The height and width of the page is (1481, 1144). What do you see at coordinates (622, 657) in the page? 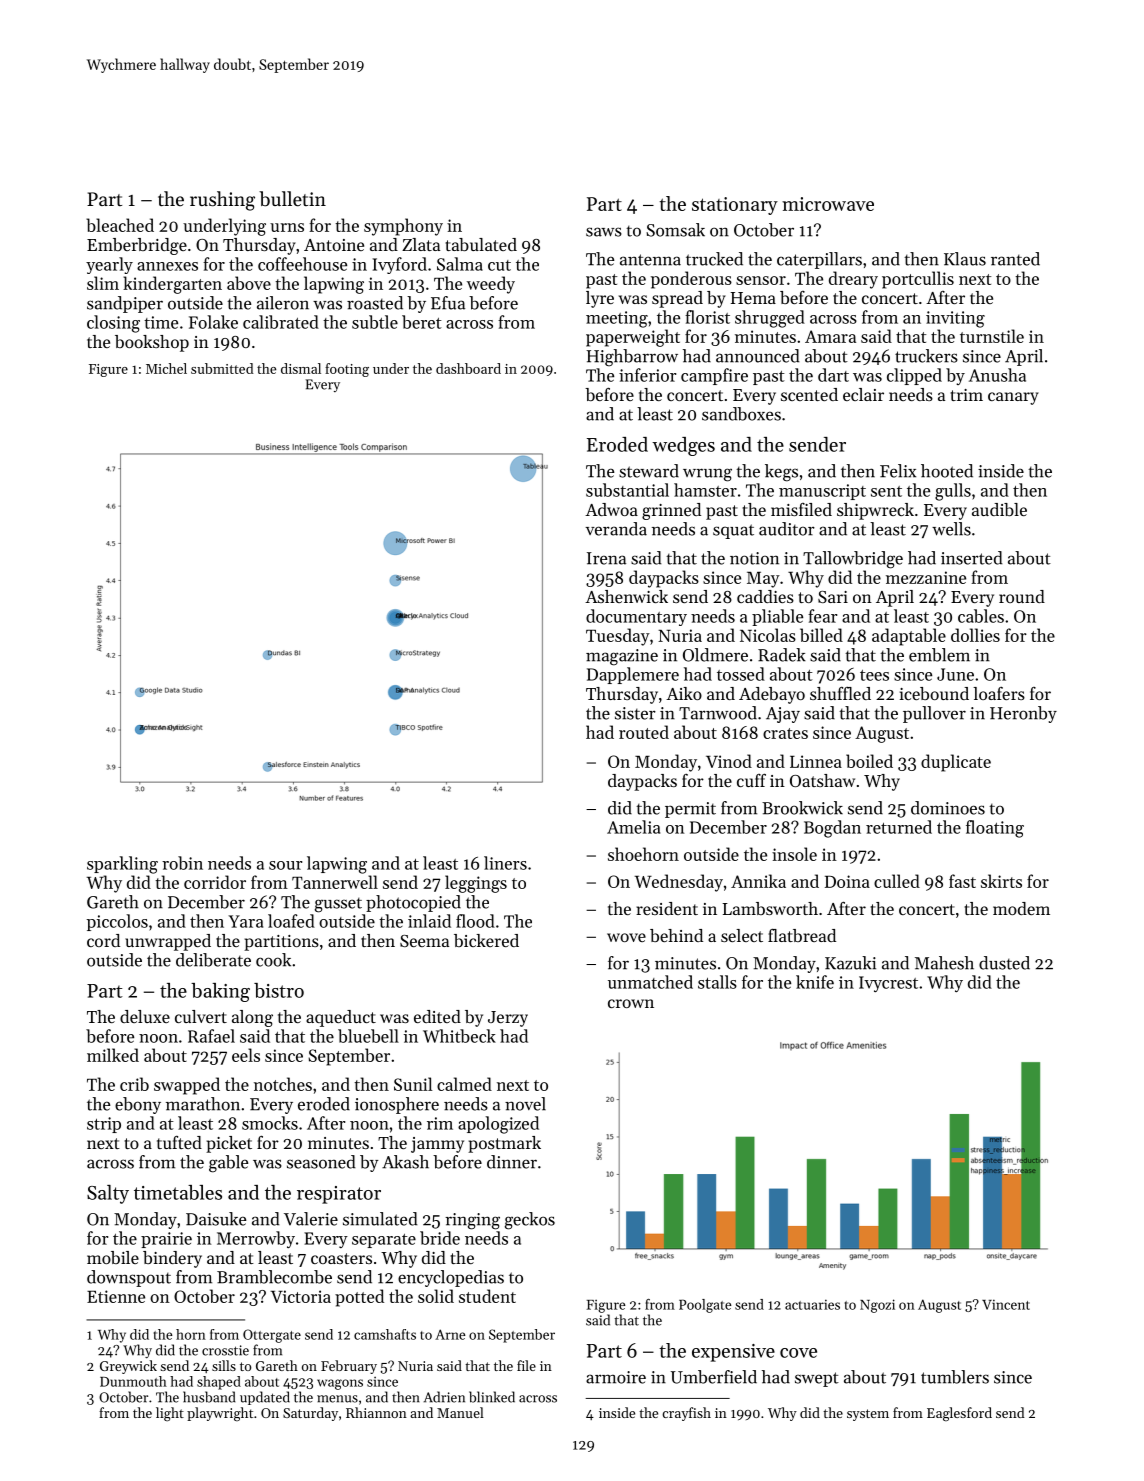
I see `magazine` at bounding box center [622, 657].
